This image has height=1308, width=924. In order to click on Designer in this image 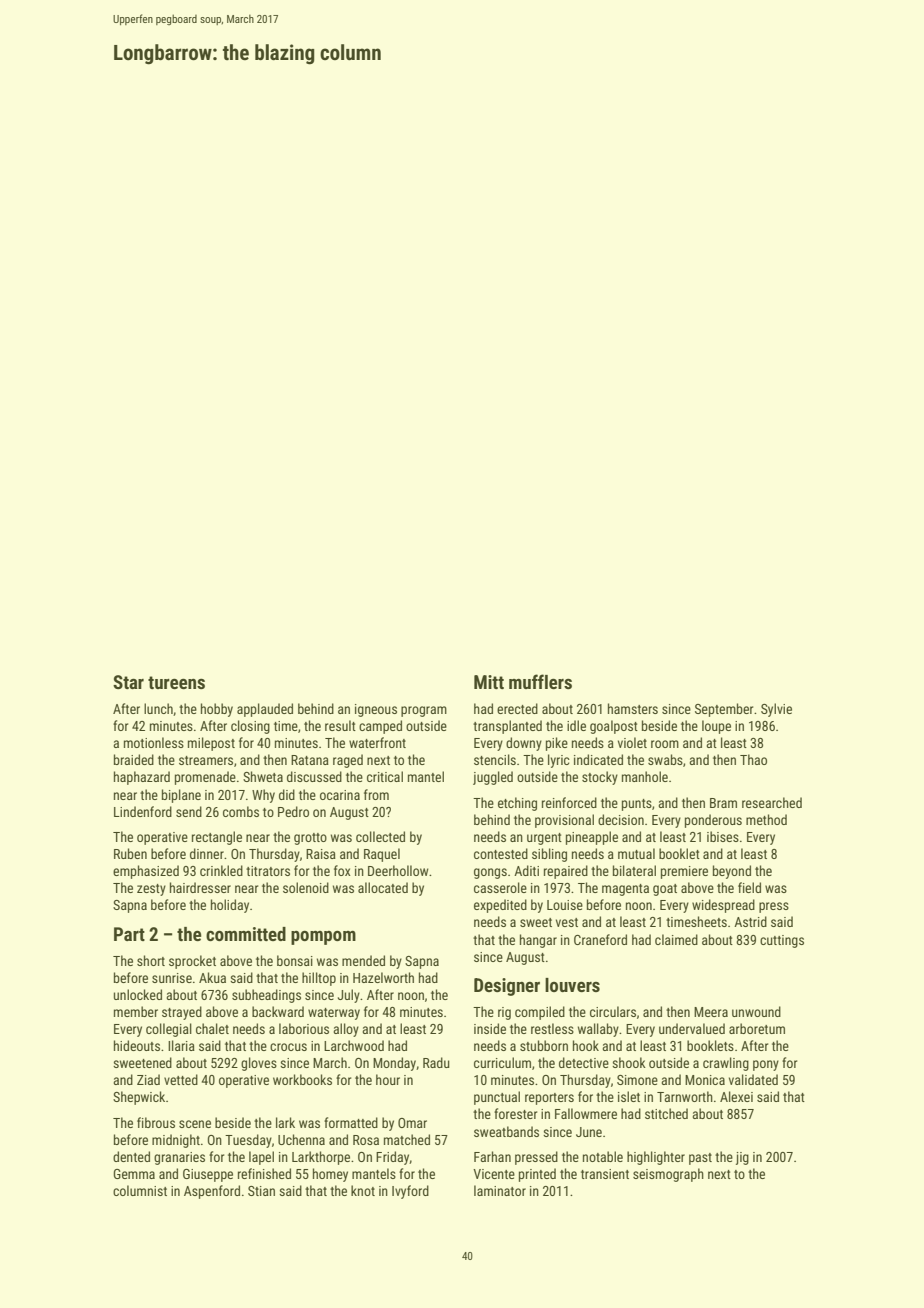, I will do `click(507, 987)`.
